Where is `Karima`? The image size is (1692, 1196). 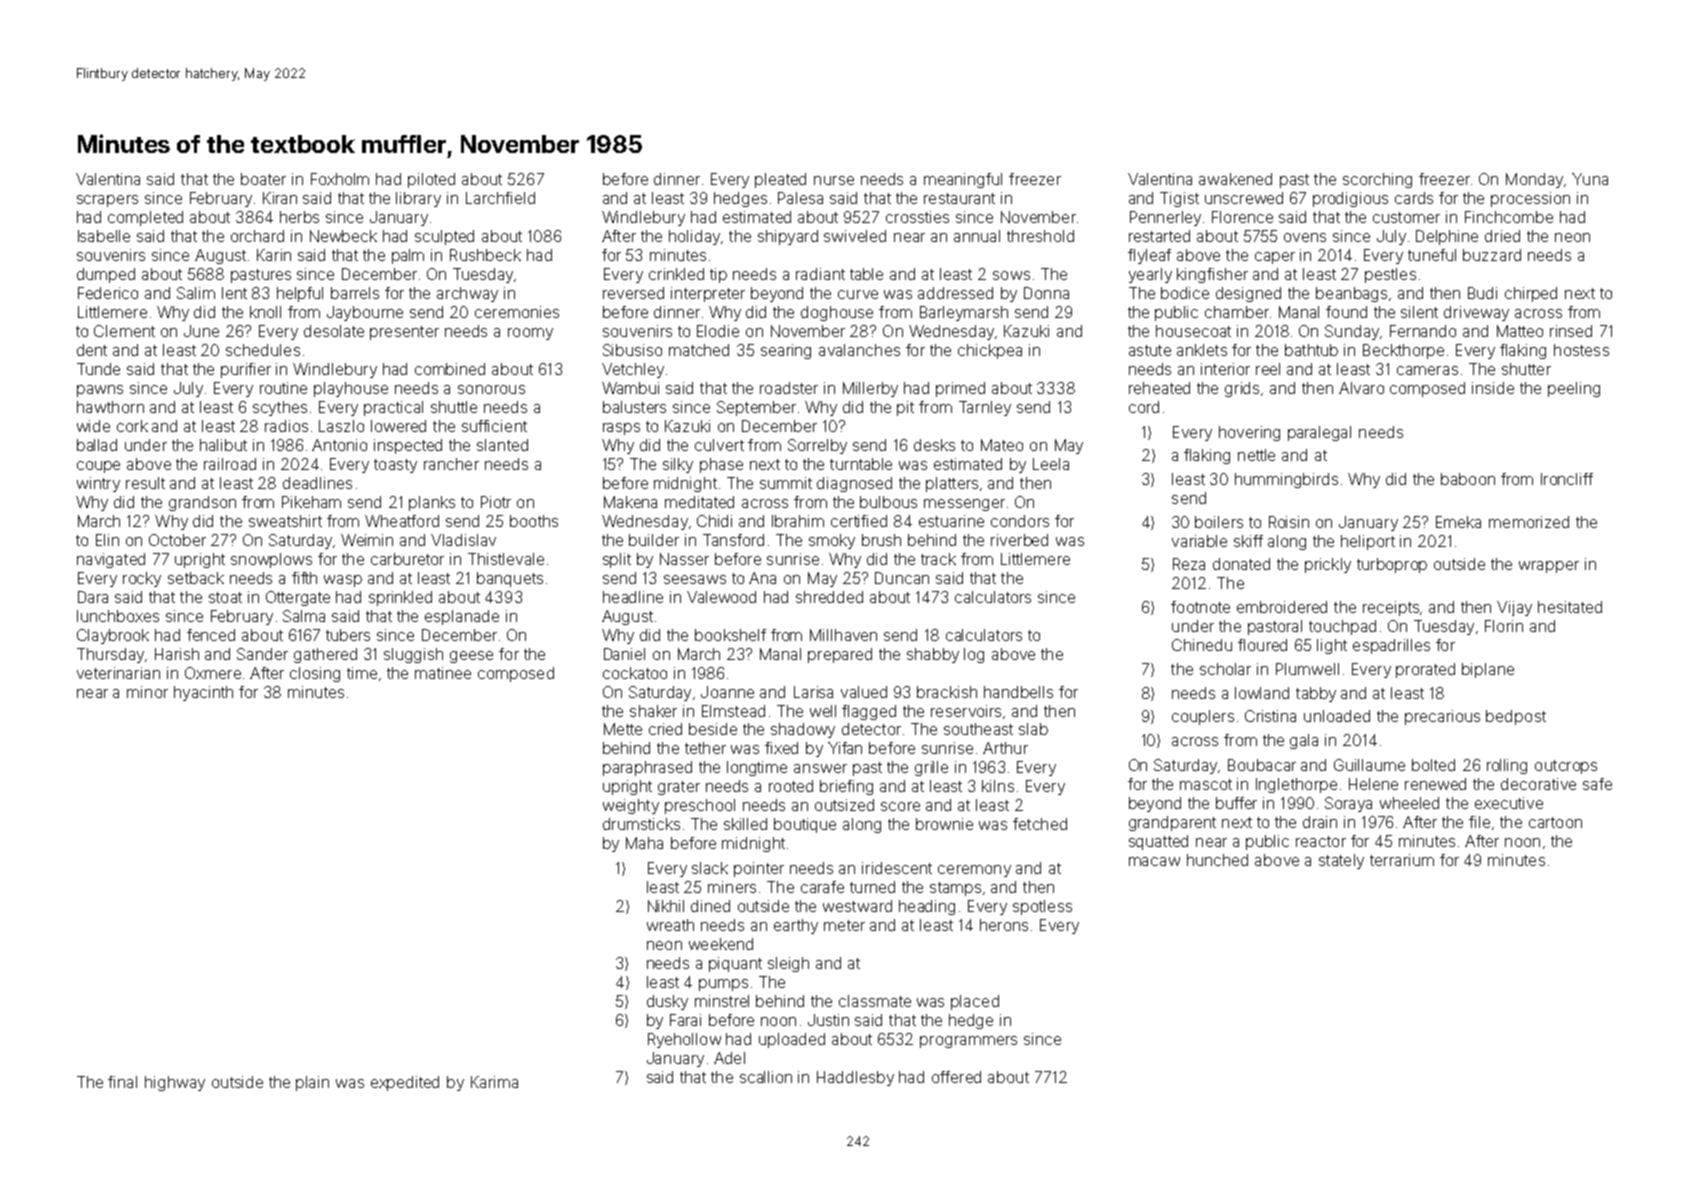 Karima is located at coordinates (494, 1082).
